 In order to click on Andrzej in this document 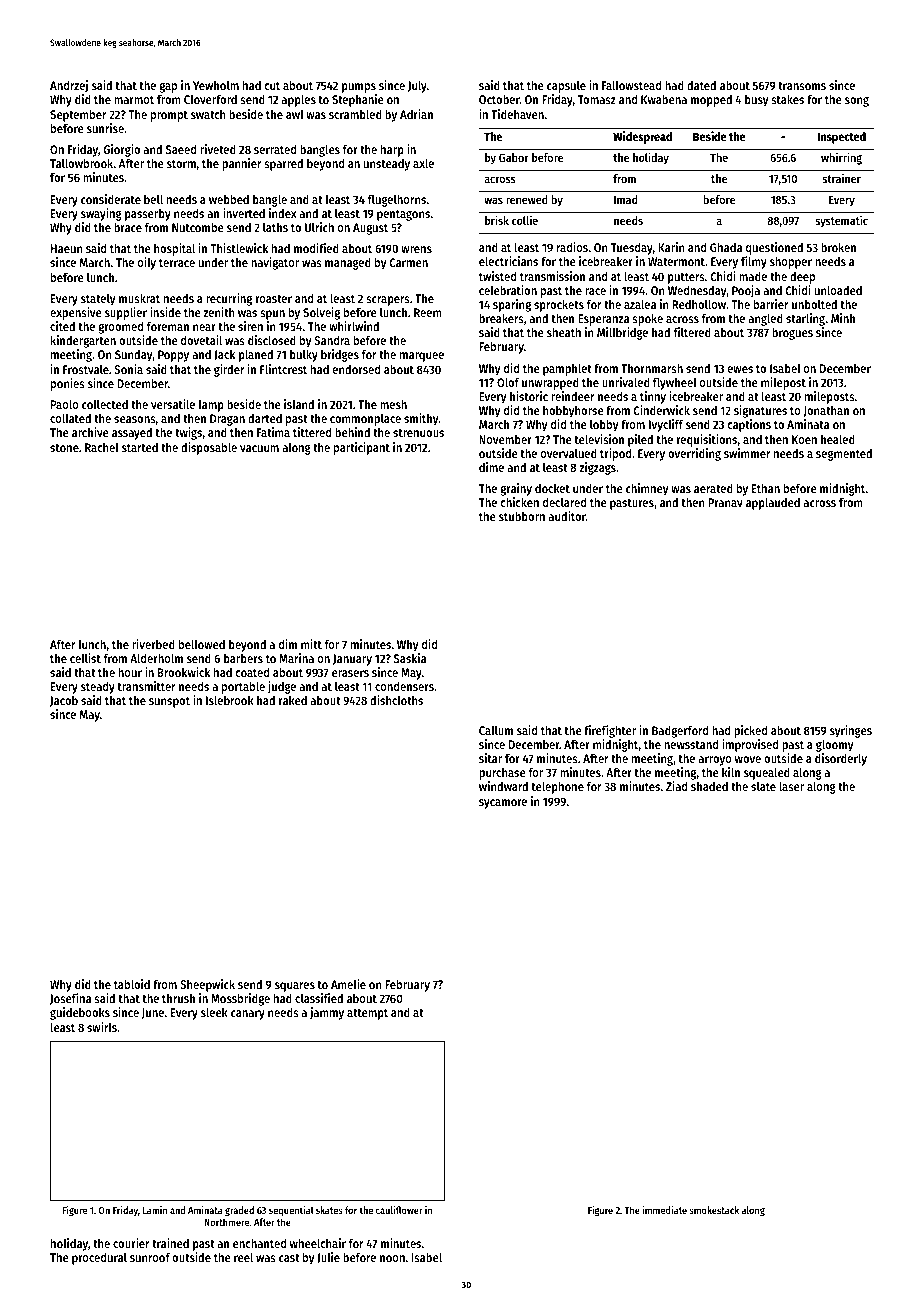, I will do `click(69, 86)`.
